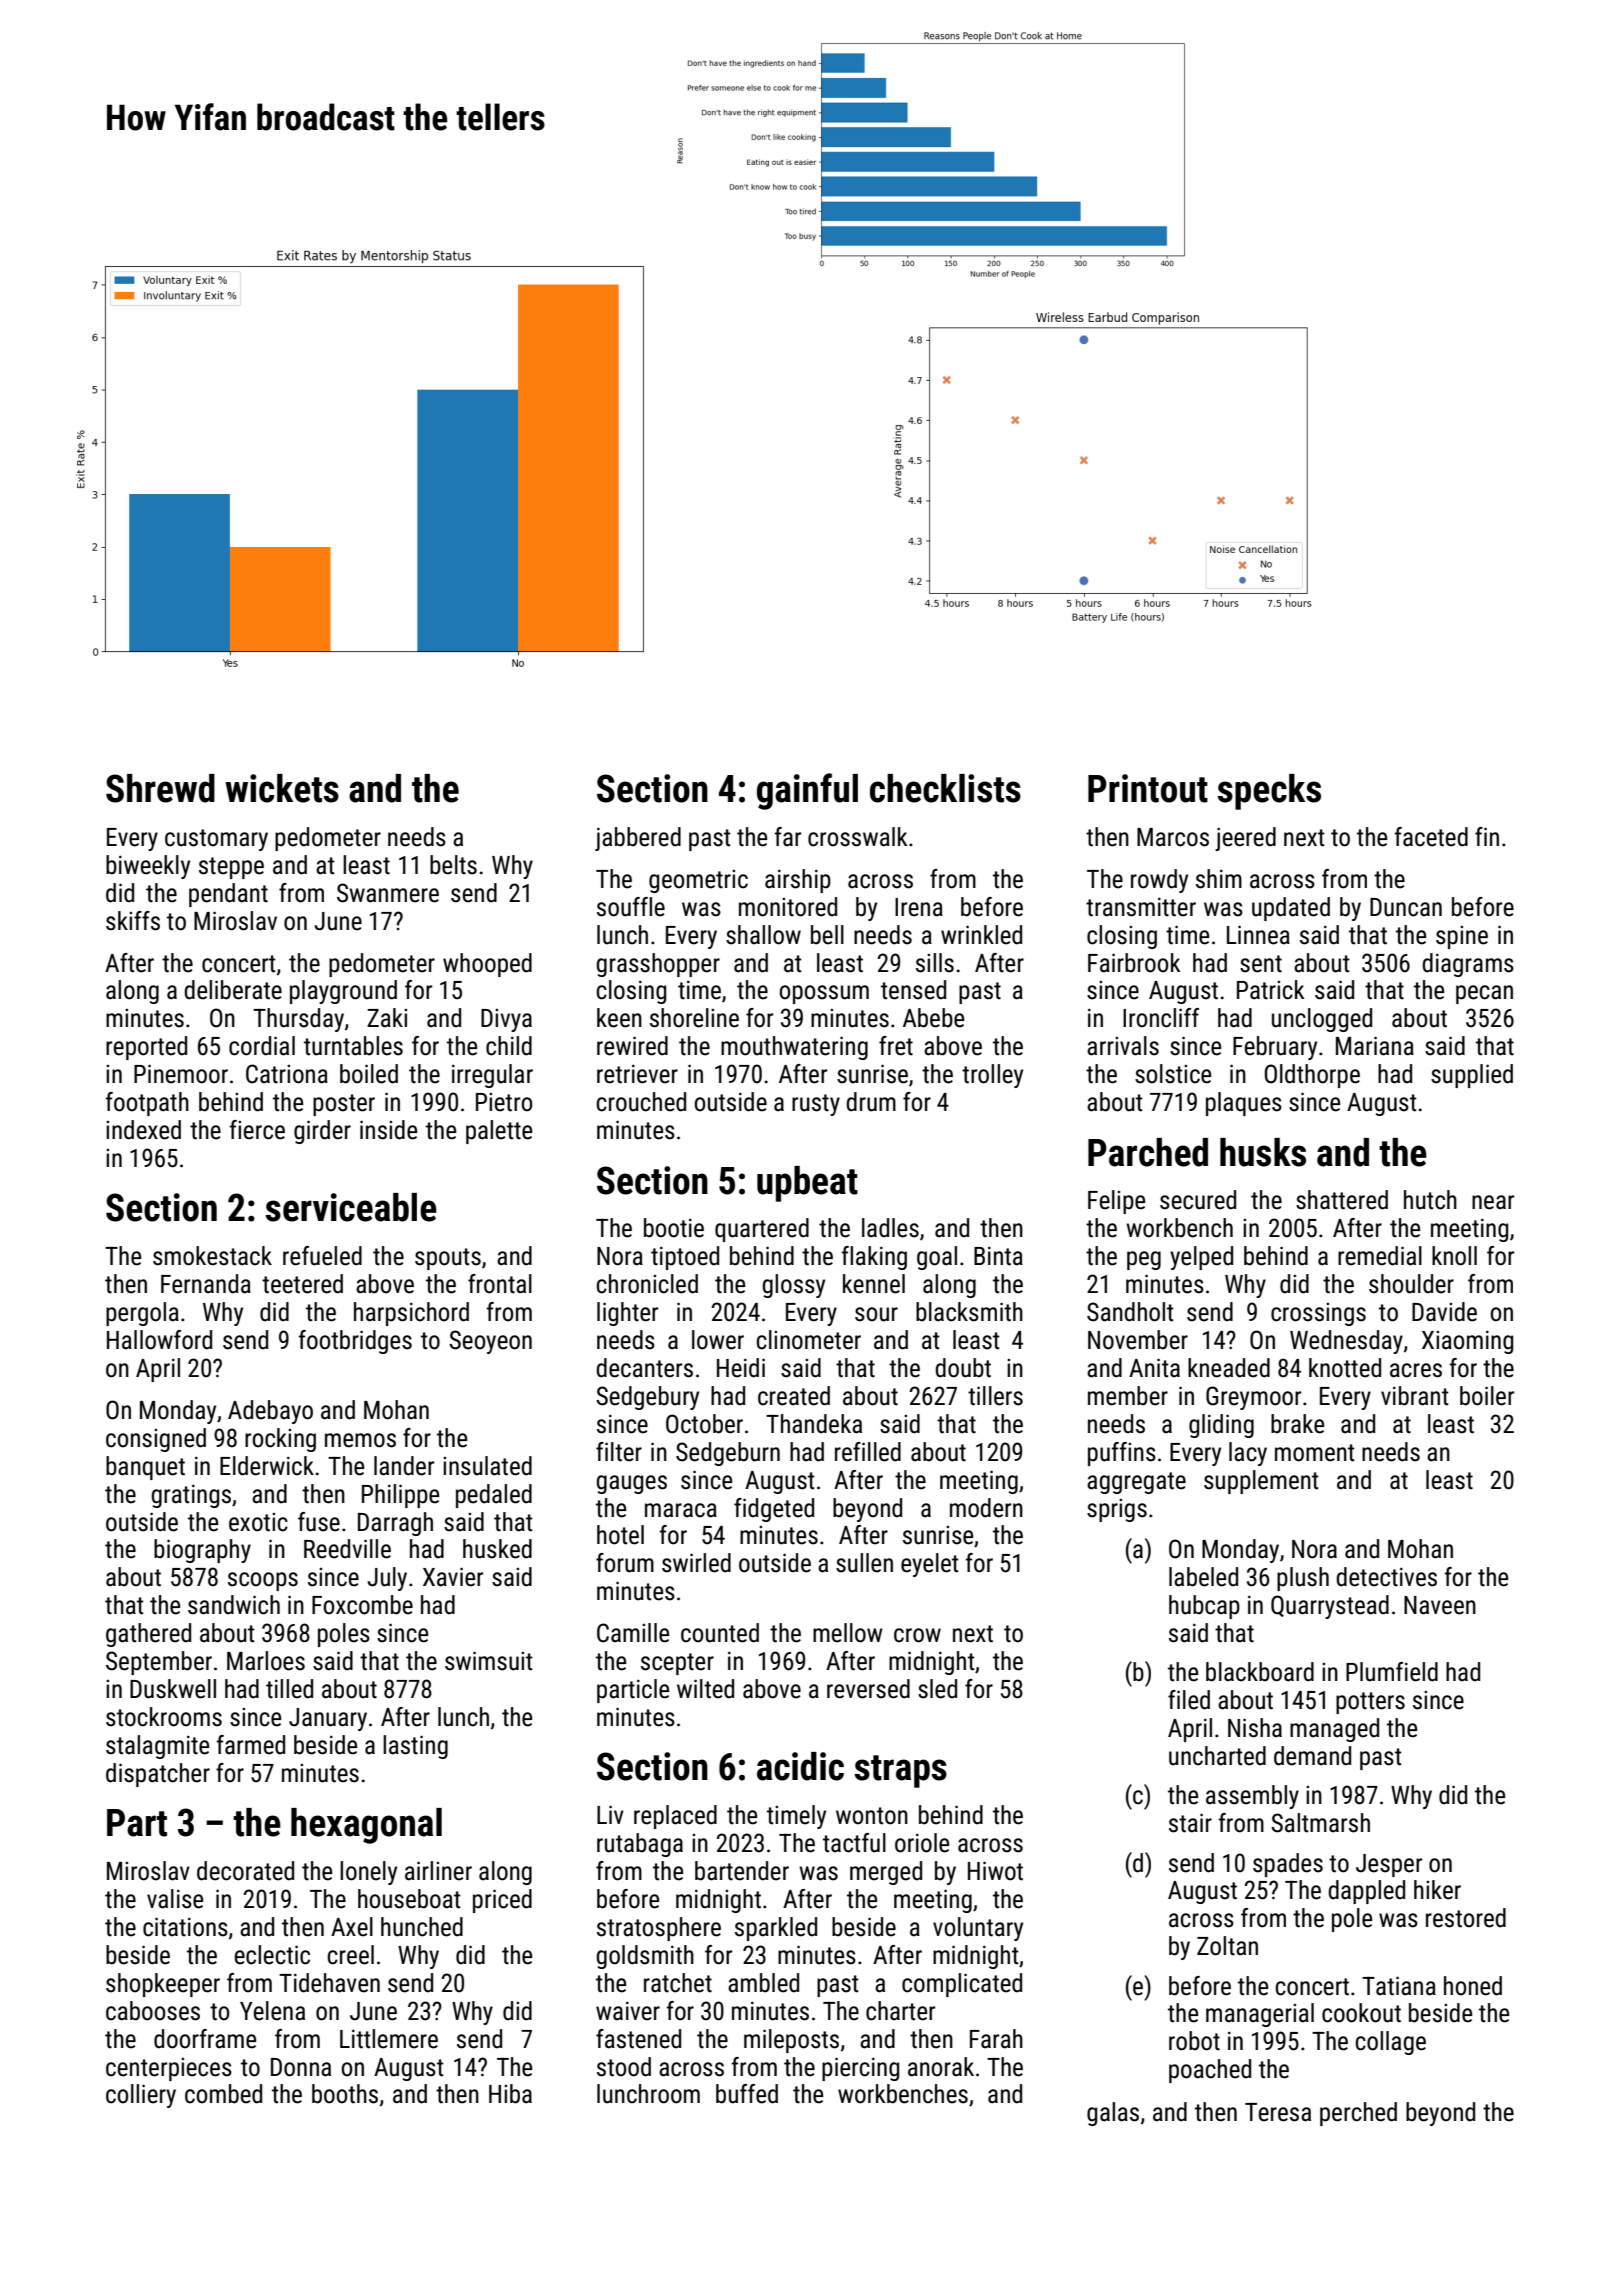 Image resolution: width=1620 pixels, height=2292 pixels. I want to click on Tatiana, so click(1399, 1986).
